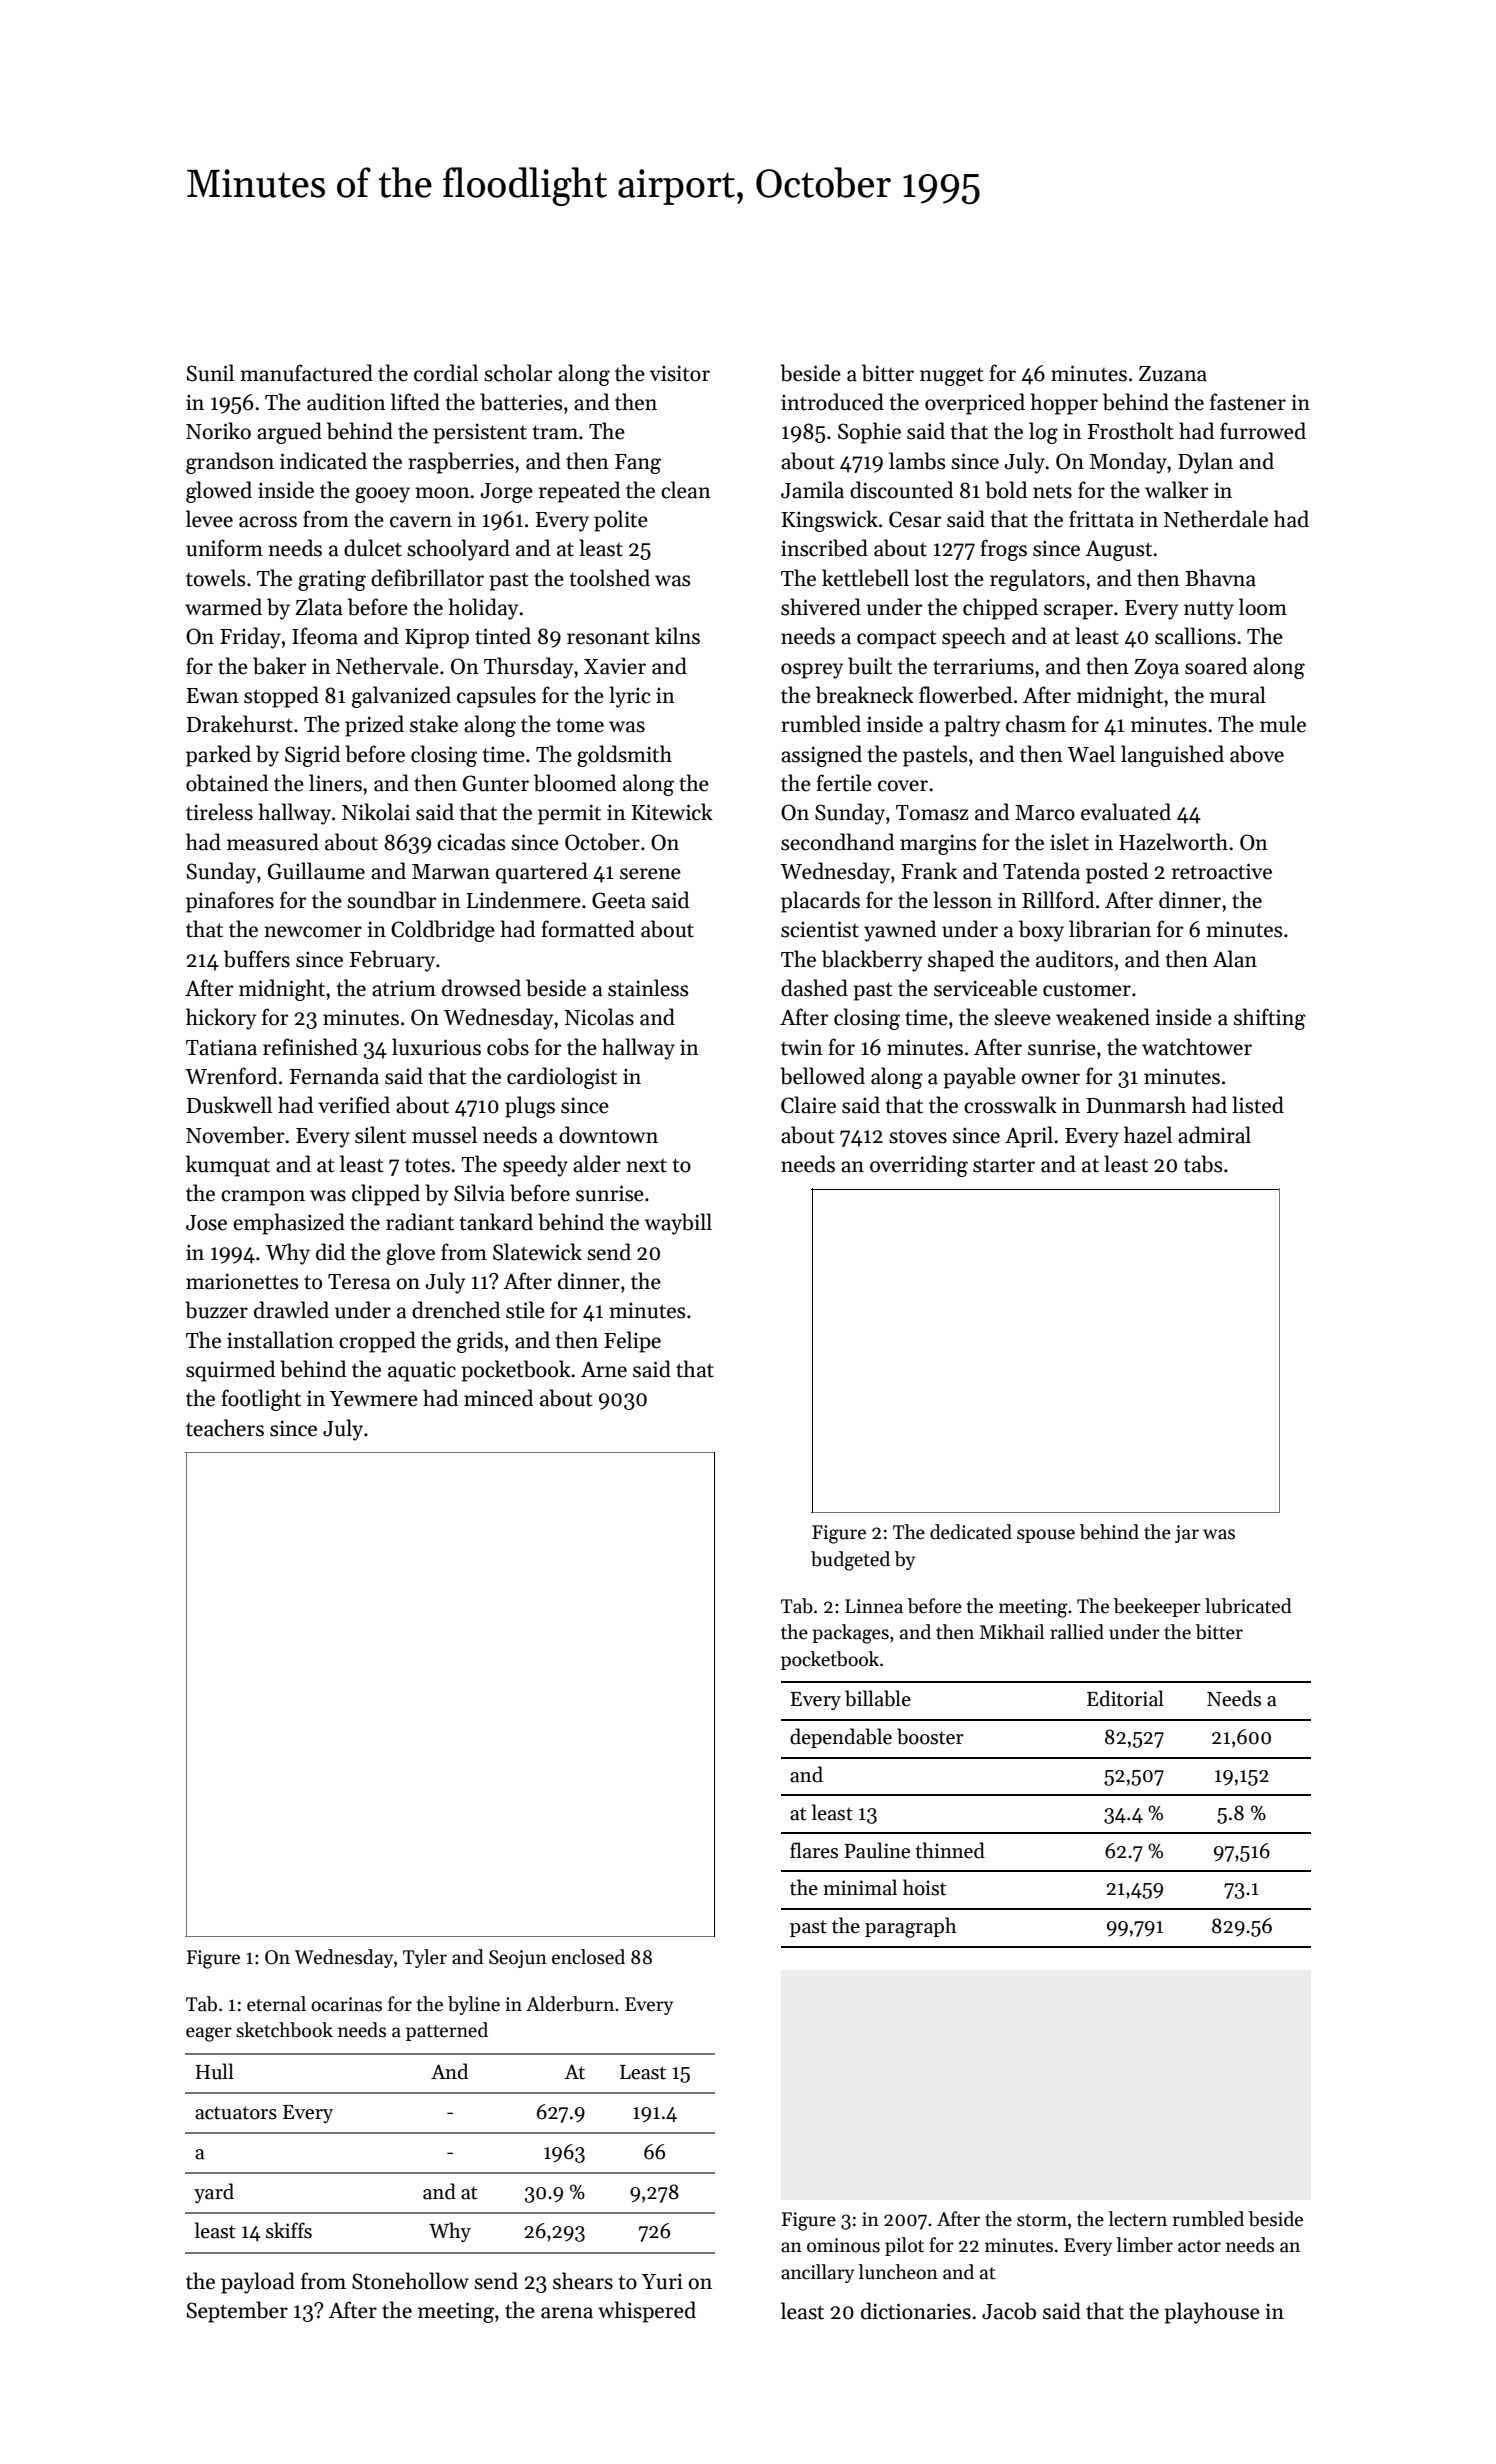  What do you see at coordinates (1173, 374) in the page?
I see `Zuzana` at bounding box center [1173, 374].
